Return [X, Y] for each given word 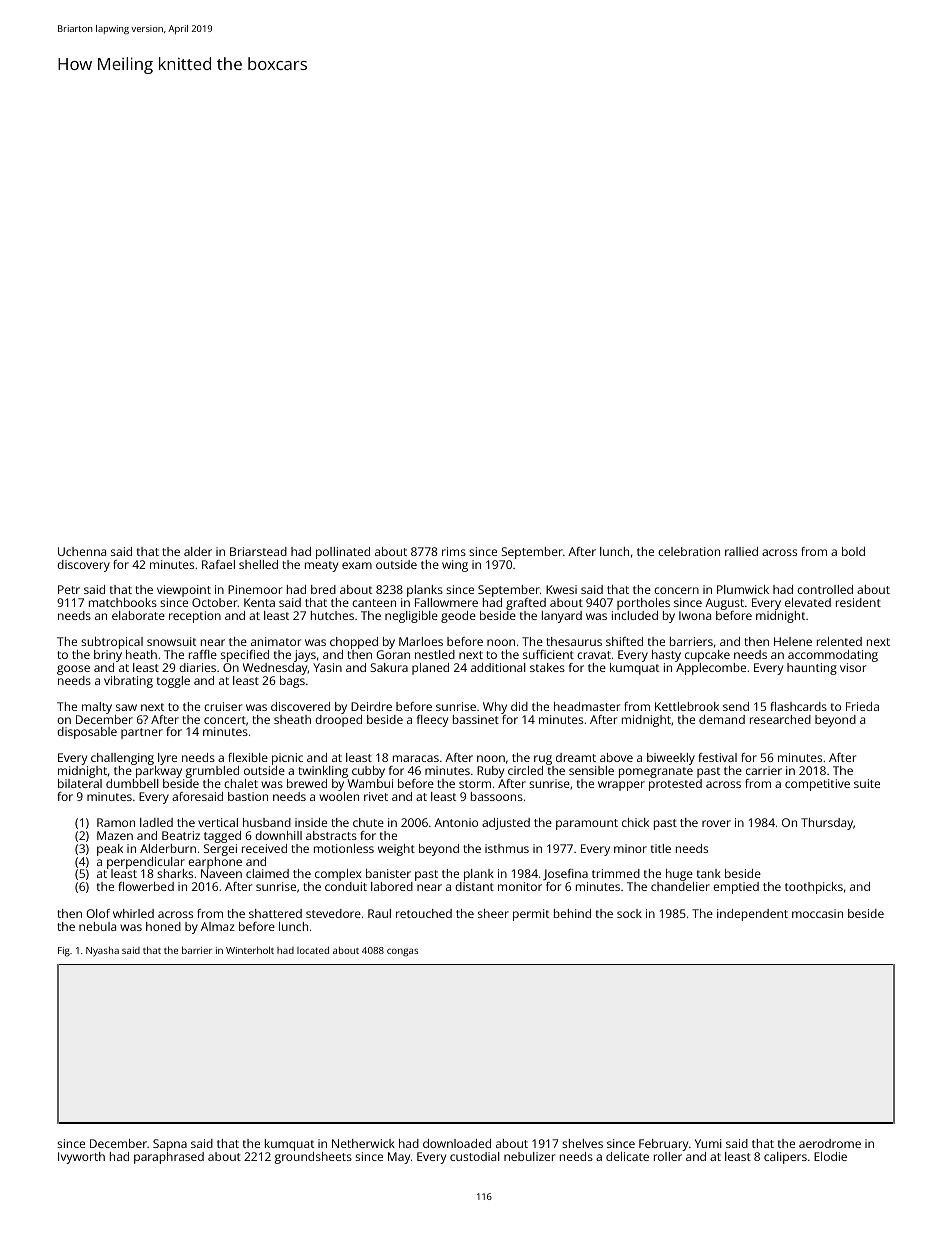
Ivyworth [81, 1158]
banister [388, 873]
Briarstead [258, 551]
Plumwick [743, 589]
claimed [267, 873]
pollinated [343, 553]
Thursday [827, 824]
